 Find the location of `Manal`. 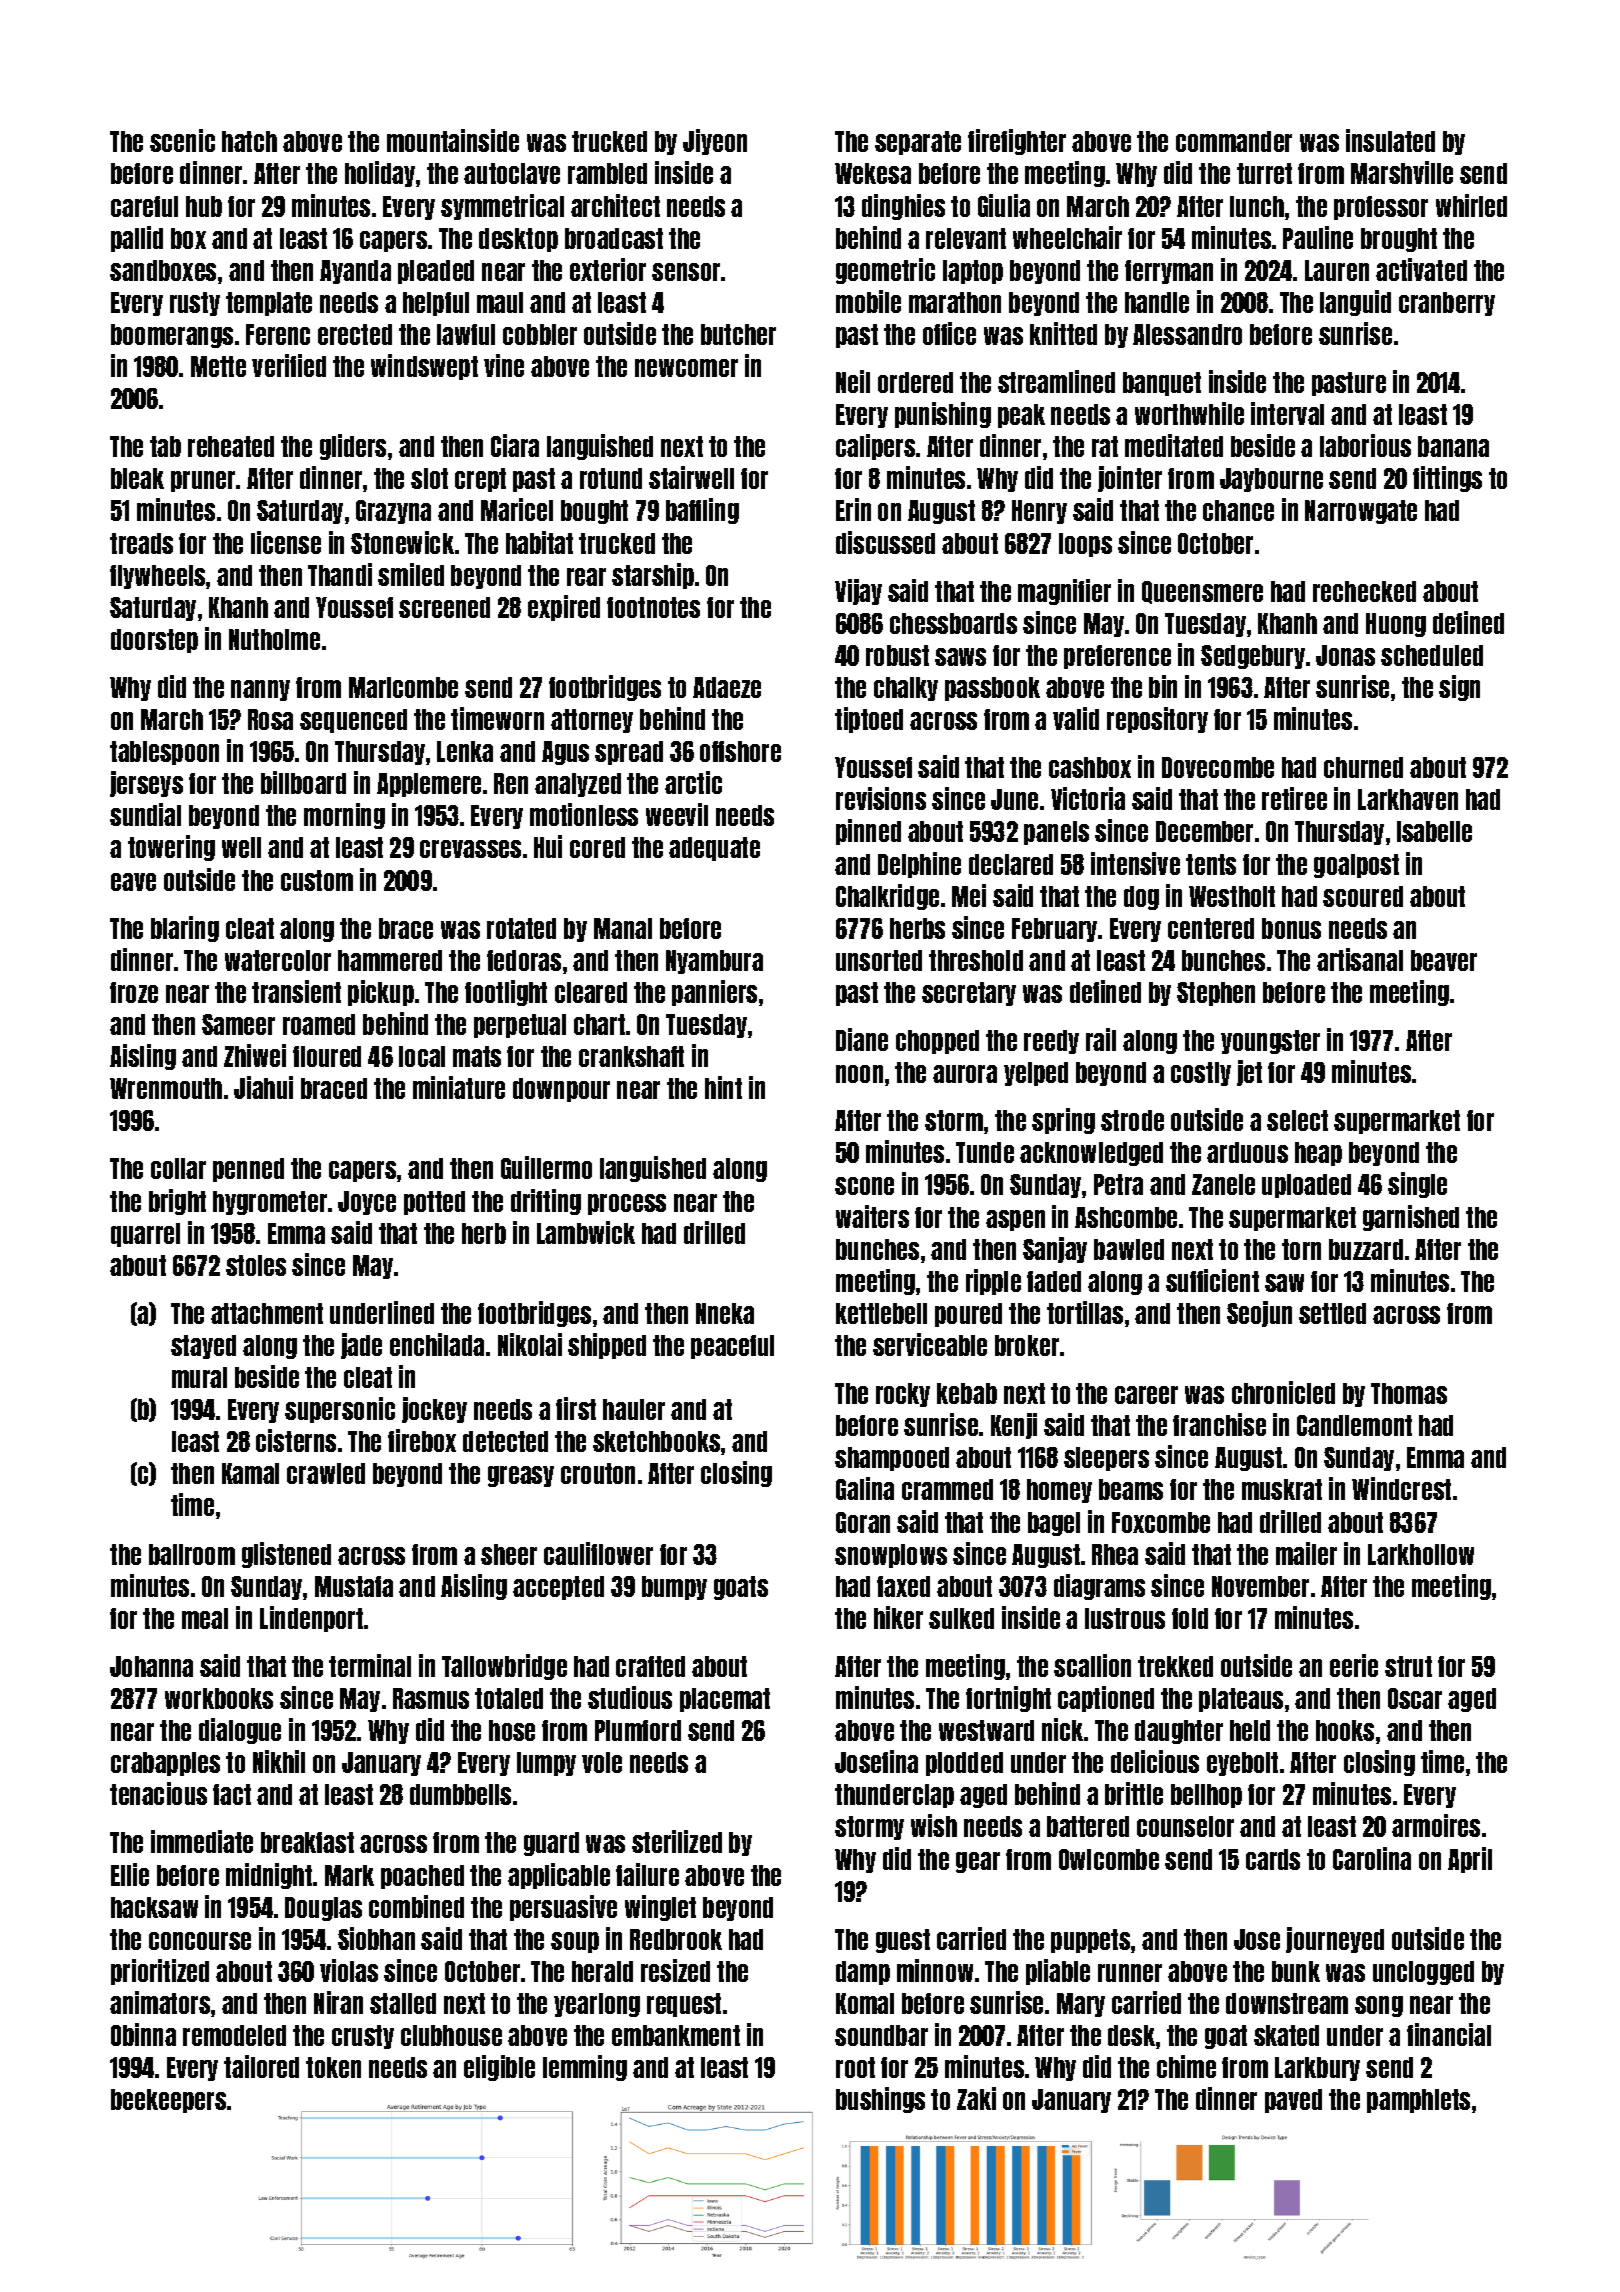

Manal is located at coordinates (623, 928).
